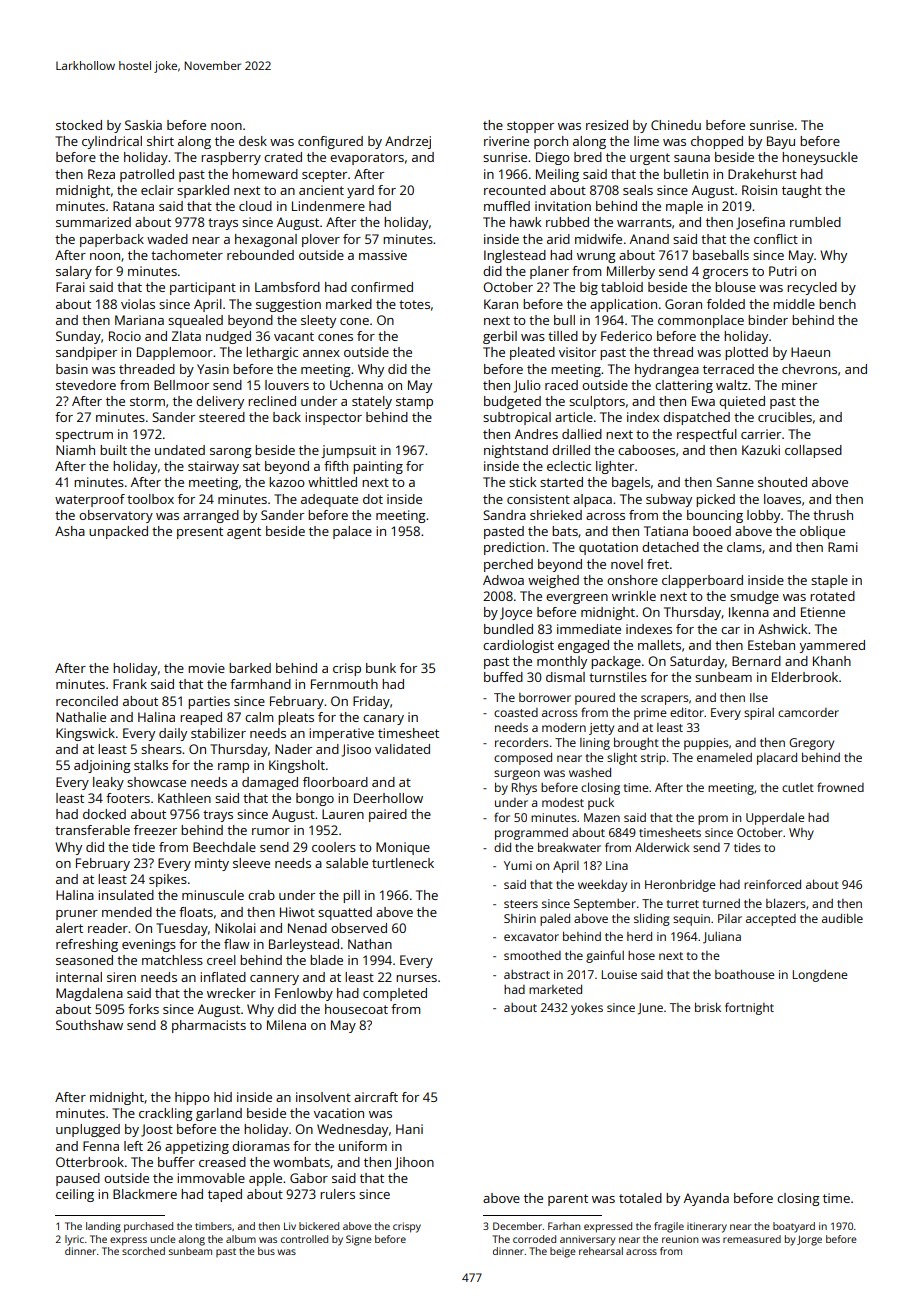 This image has height=1308, width=924. Describe the element at coordinates (786, 903) in the image. I see `blazers` at that location.
